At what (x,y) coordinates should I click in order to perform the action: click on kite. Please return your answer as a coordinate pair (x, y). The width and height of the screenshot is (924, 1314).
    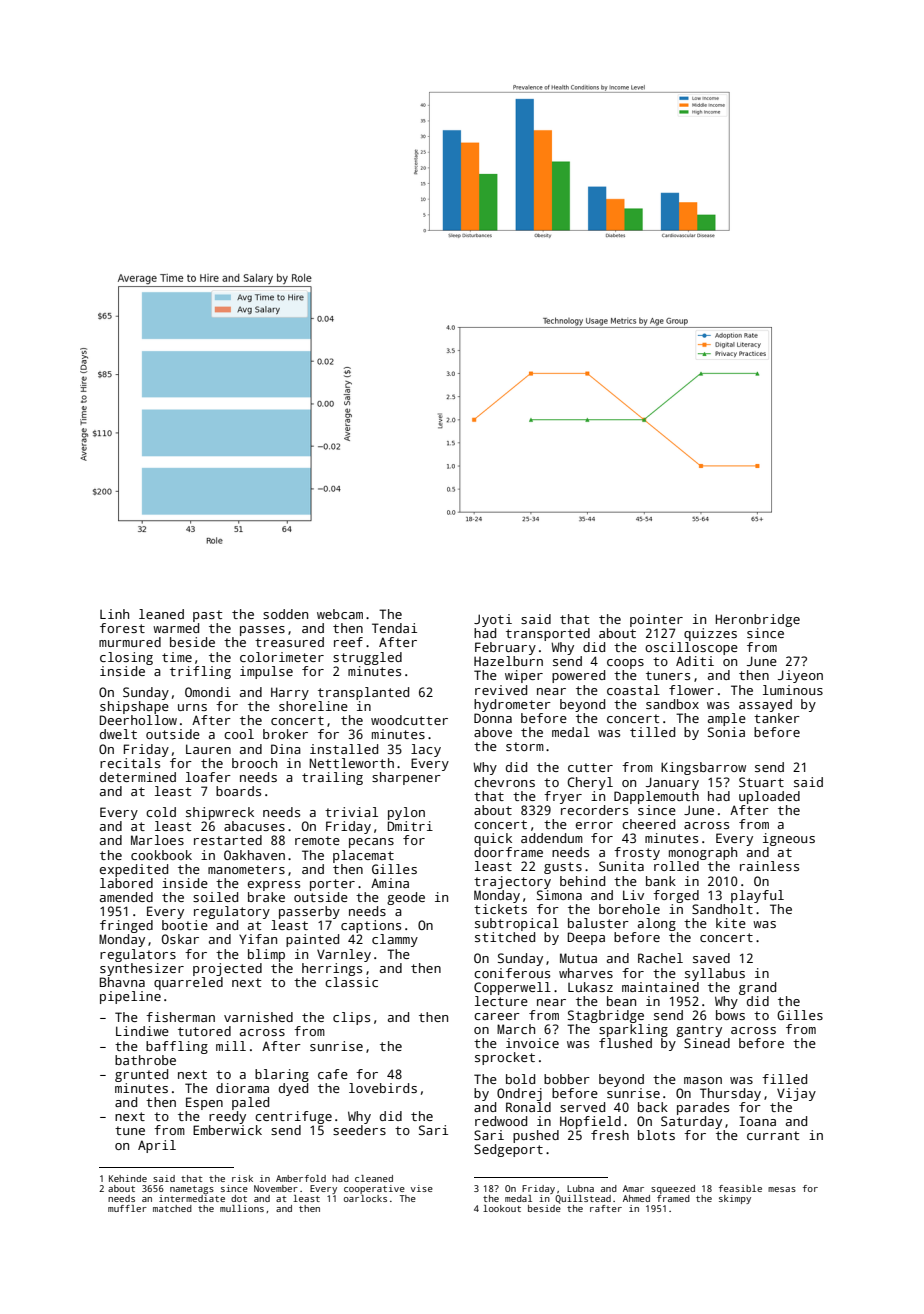
    Looking at the image, I should click on (731, 923).
